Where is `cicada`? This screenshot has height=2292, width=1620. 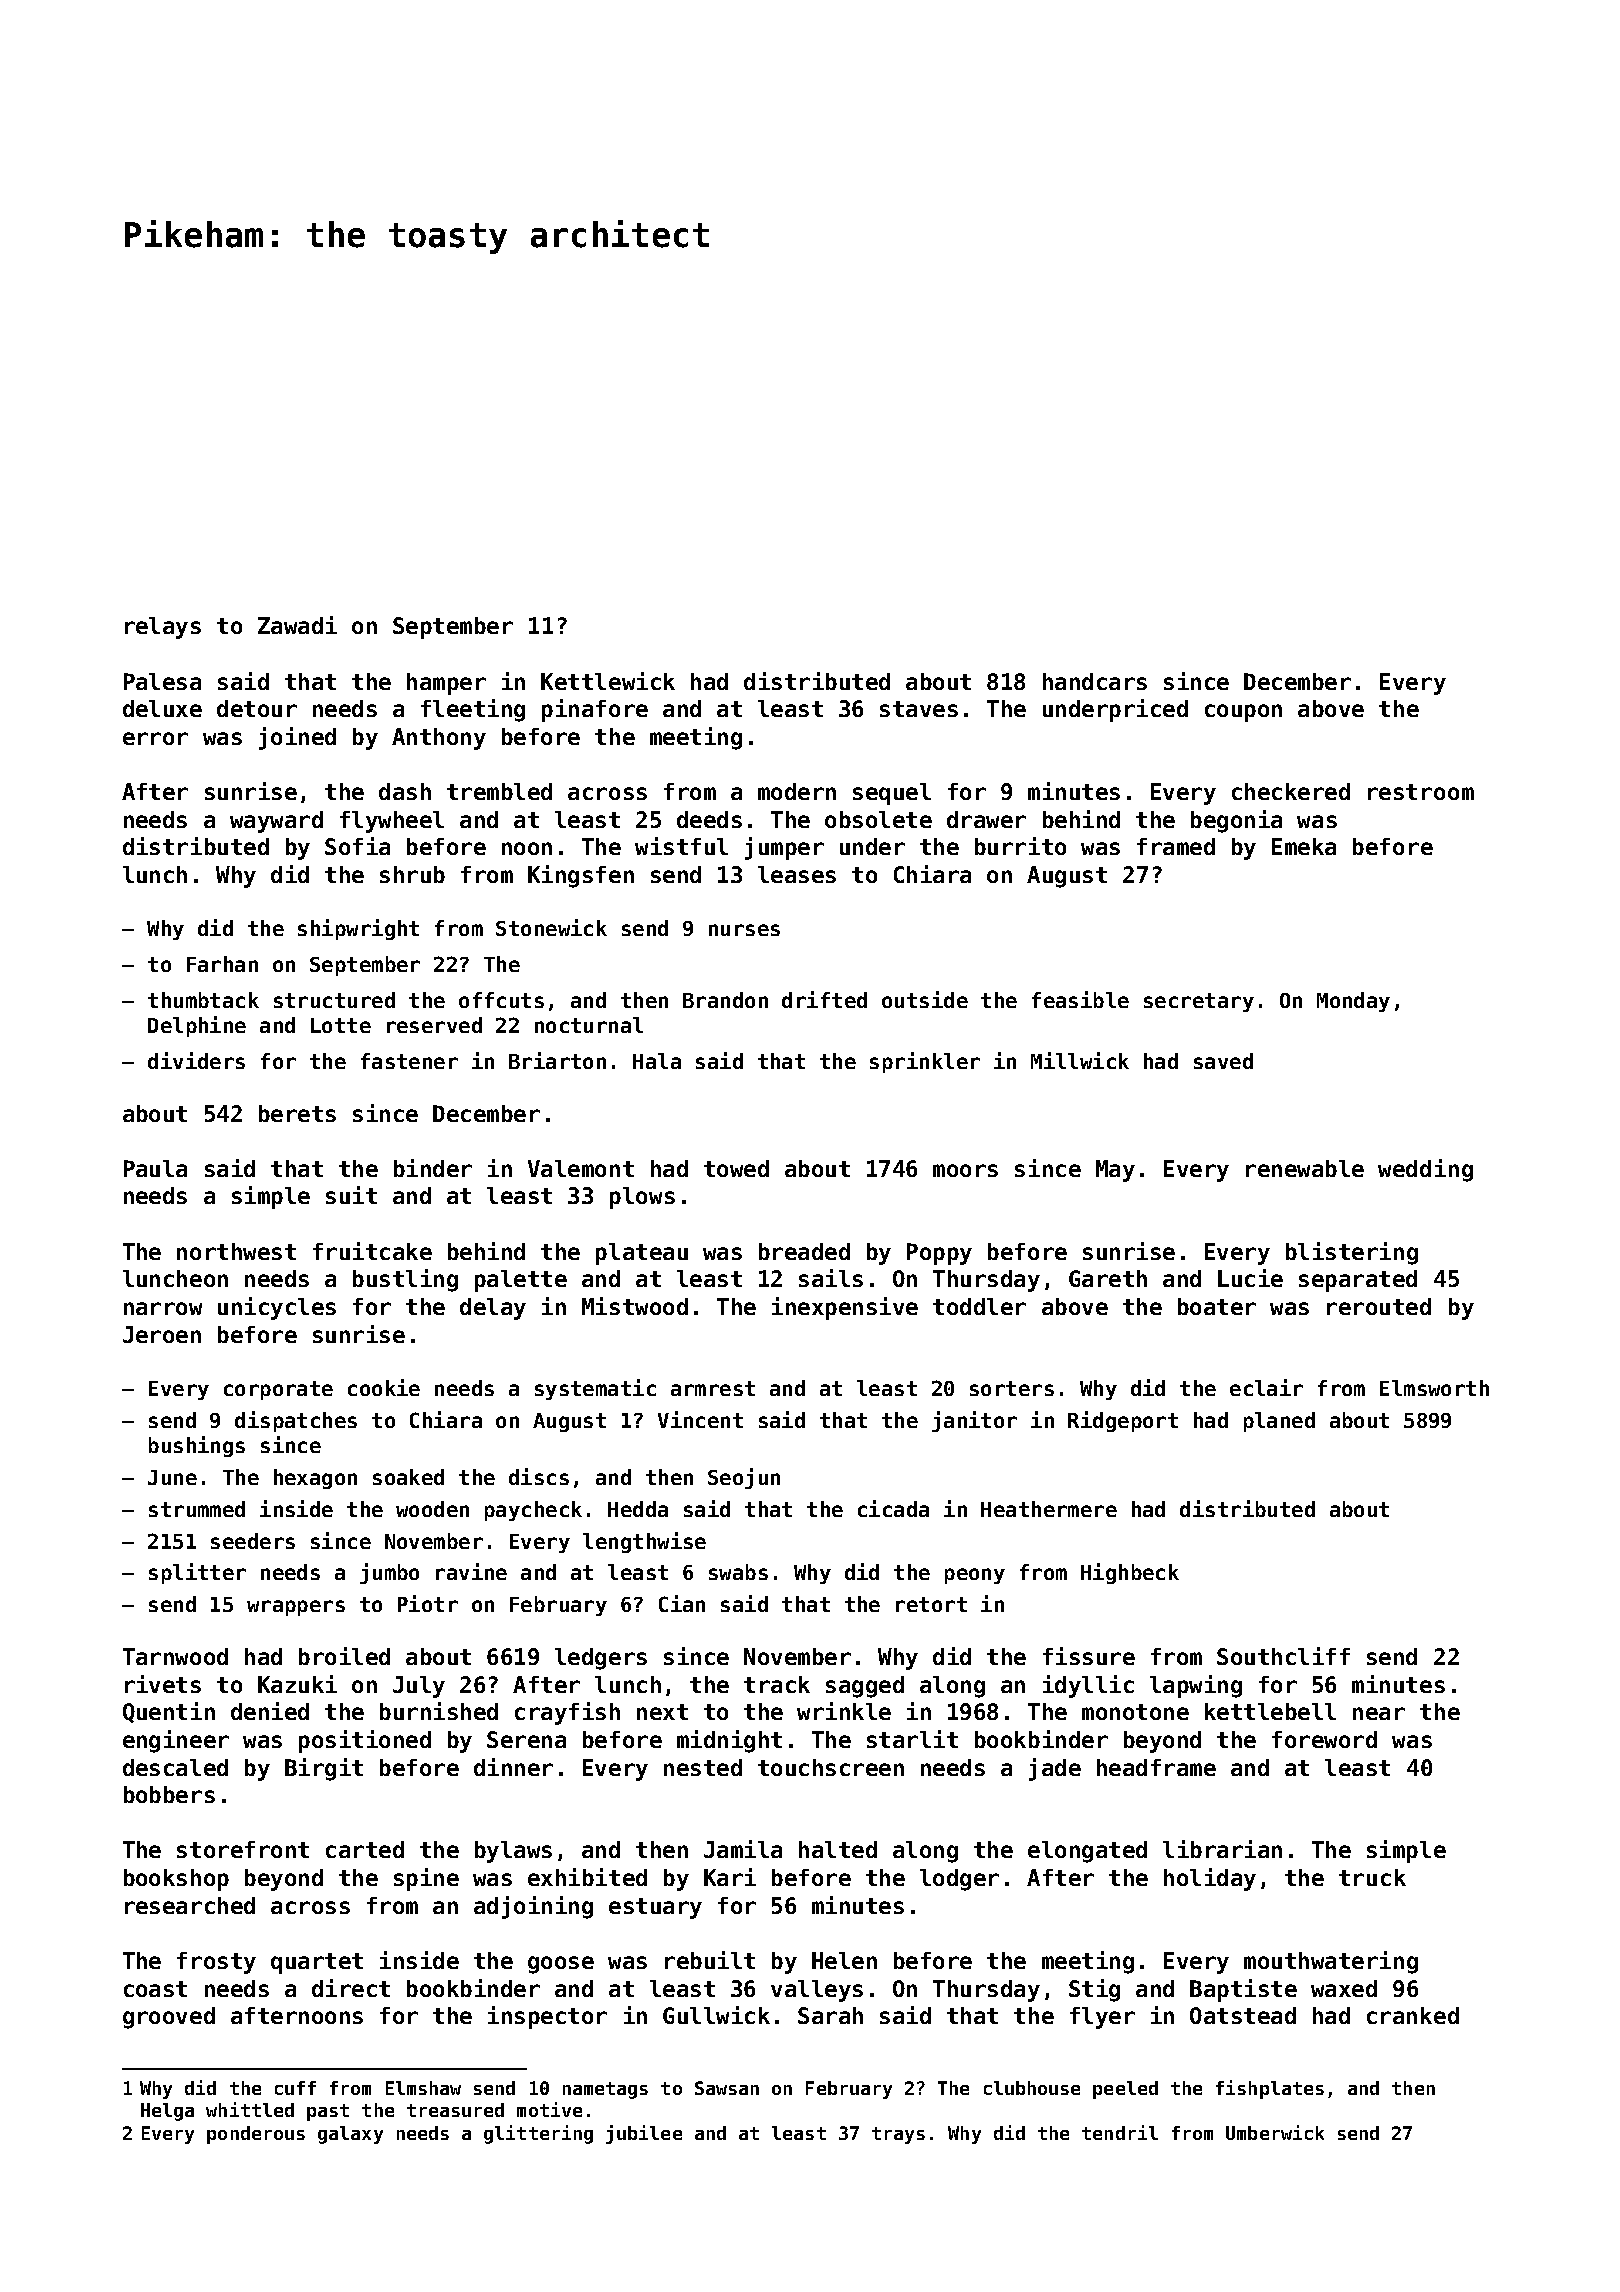
cicada is located at coordinates (893, 1508).
